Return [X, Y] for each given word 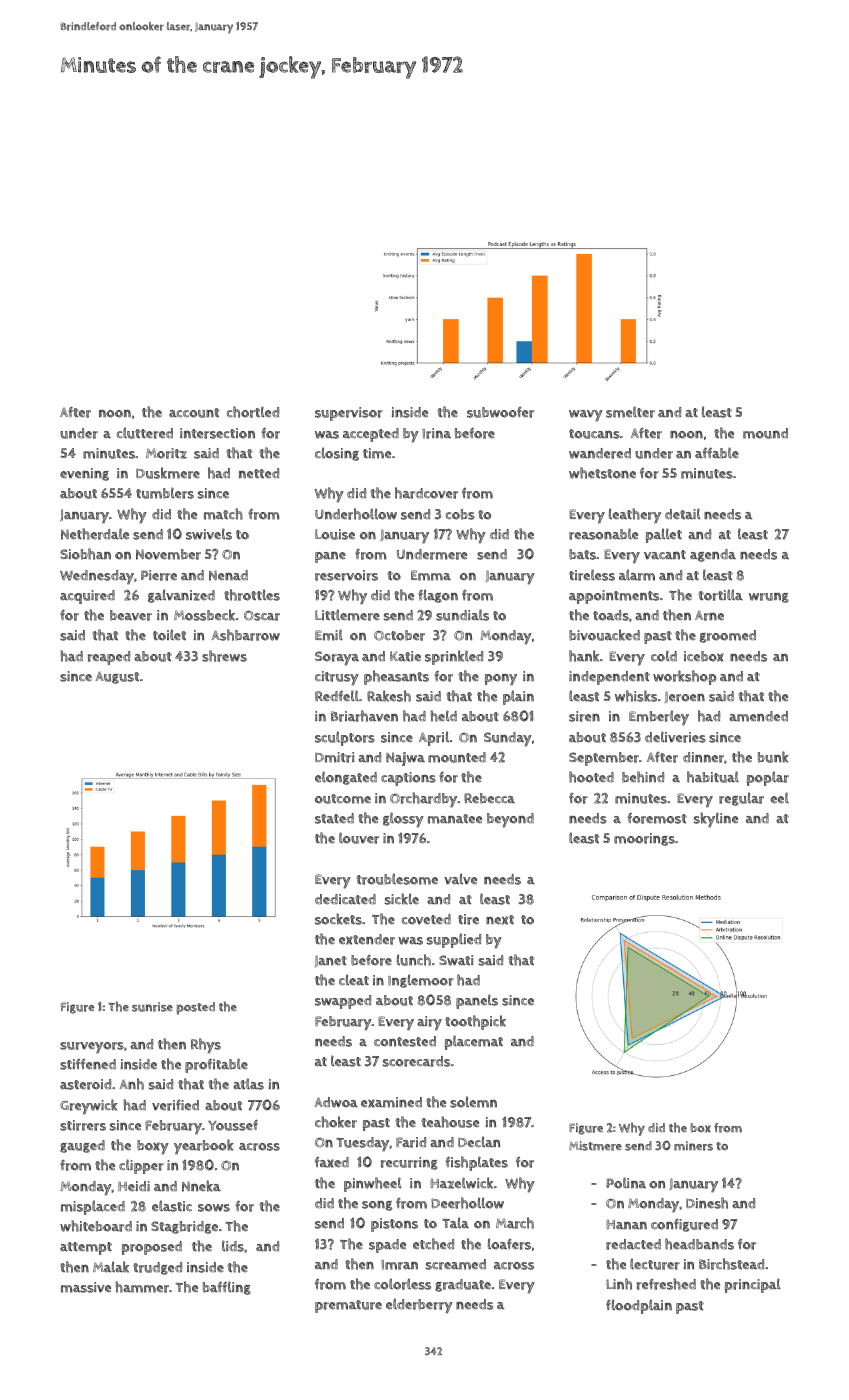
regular [741, 799]
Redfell [337, 696]
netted [259, 473]
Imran [399, 1265]
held [443, 716]
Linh [619, 1284]
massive [86, 1287]
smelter [630, 412]
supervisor [349, 414]
